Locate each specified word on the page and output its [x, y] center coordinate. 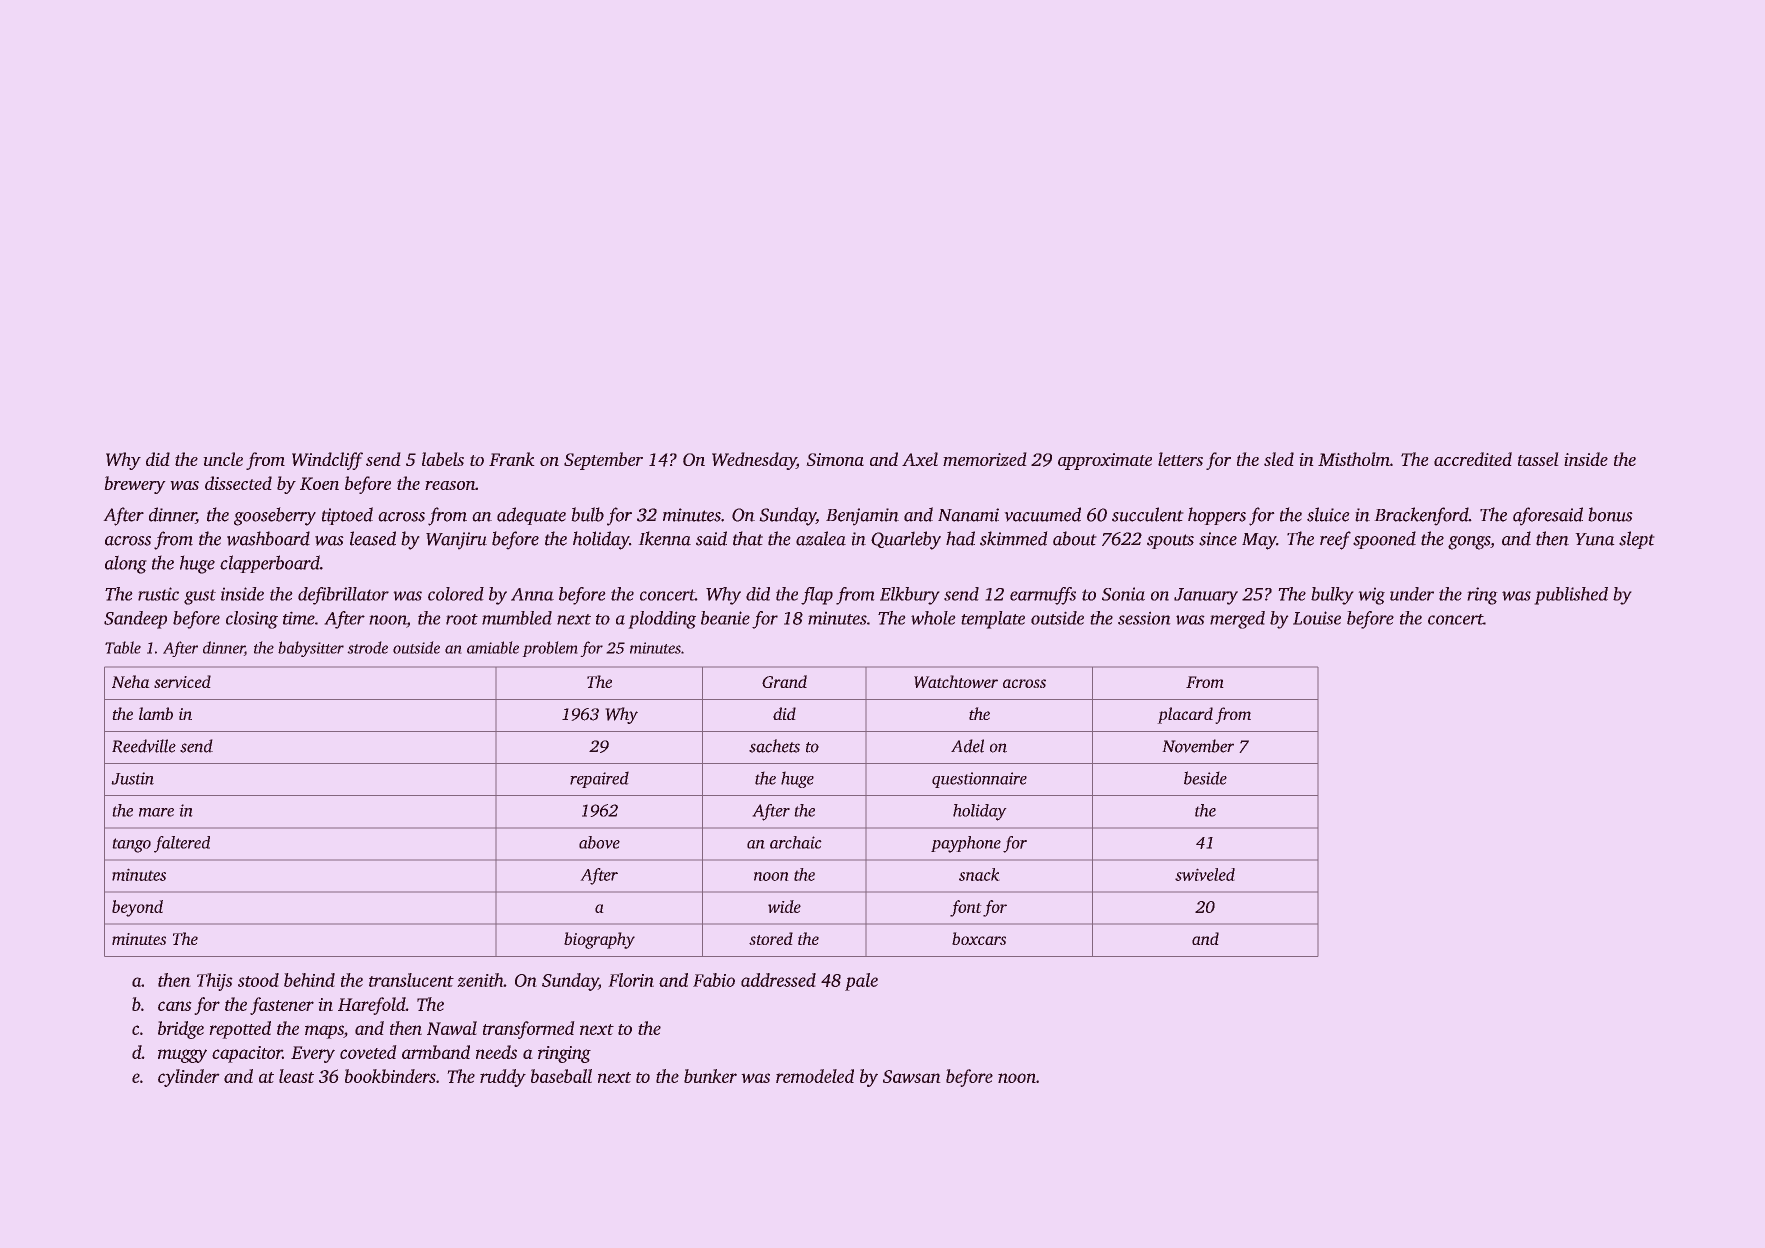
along [126, 564]
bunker [710, 1076]
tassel [1538, 459]
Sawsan [912, 1076]
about [1075, 538]
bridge [181, 1030]
